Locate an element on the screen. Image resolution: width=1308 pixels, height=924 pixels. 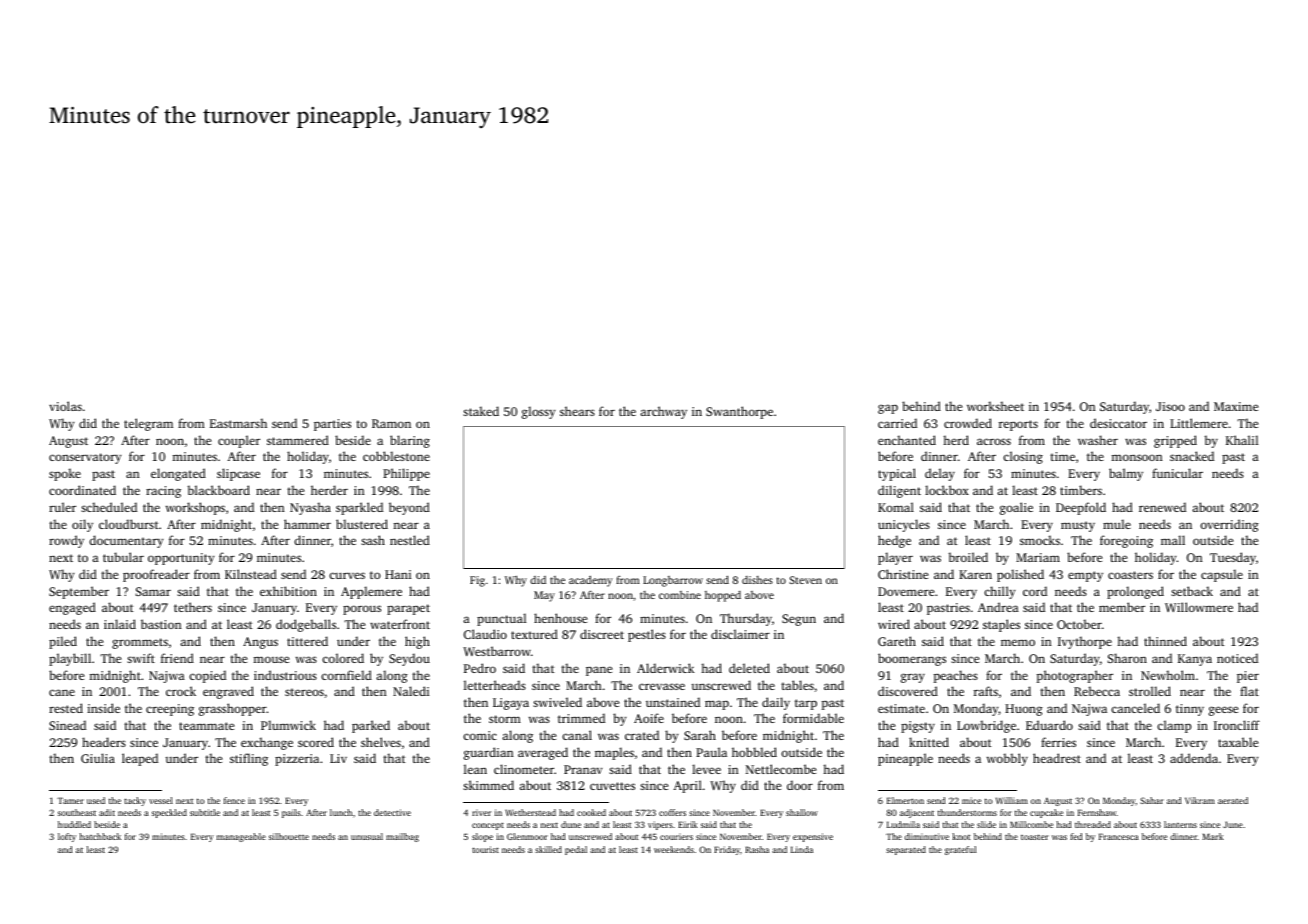
colored is located at coordinates (343, 658).
